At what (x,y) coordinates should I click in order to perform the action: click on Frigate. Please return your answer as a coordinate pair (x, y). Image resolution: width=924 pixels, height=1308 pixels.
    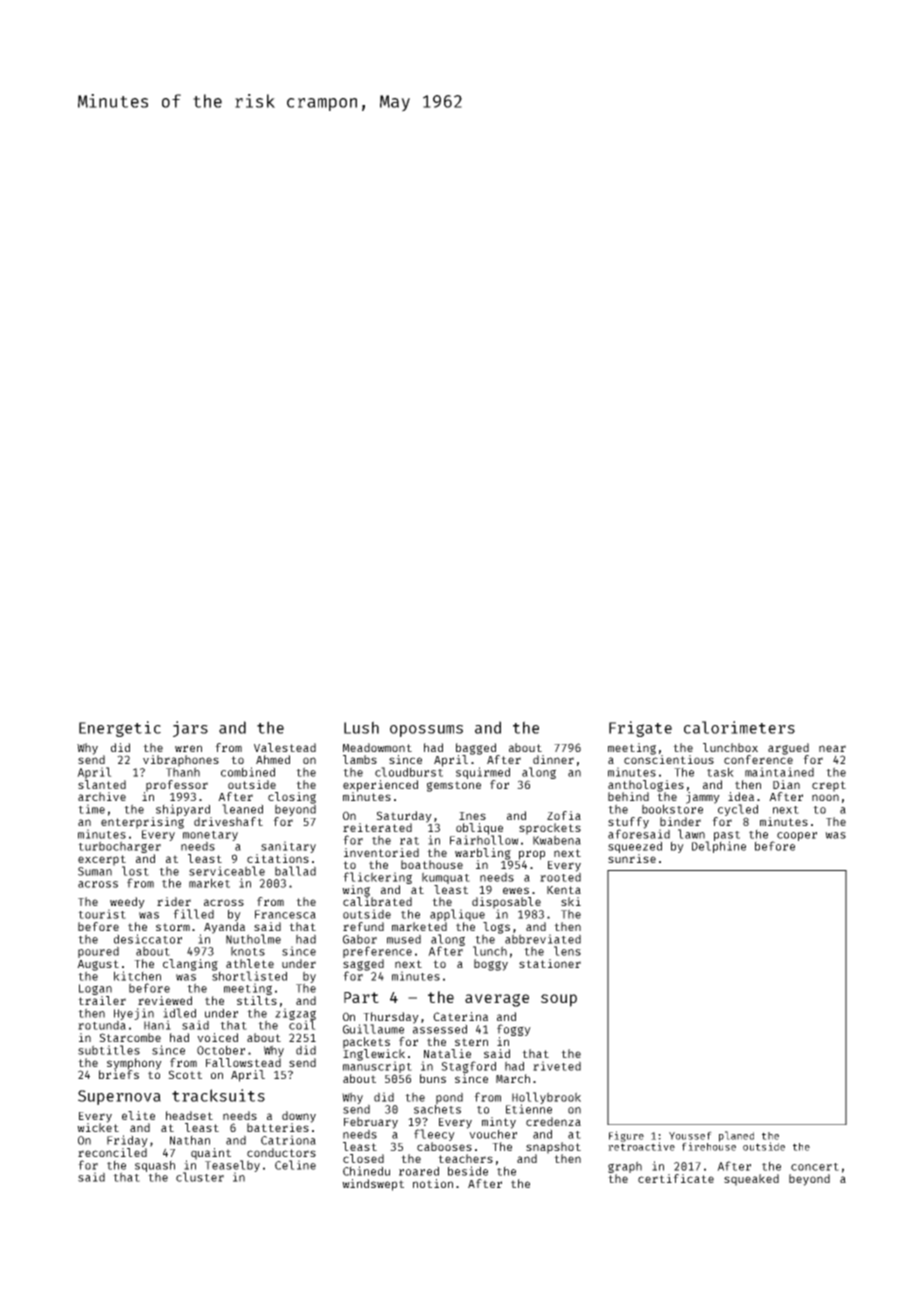
    Looking at the image, I should click on (640, 729).
